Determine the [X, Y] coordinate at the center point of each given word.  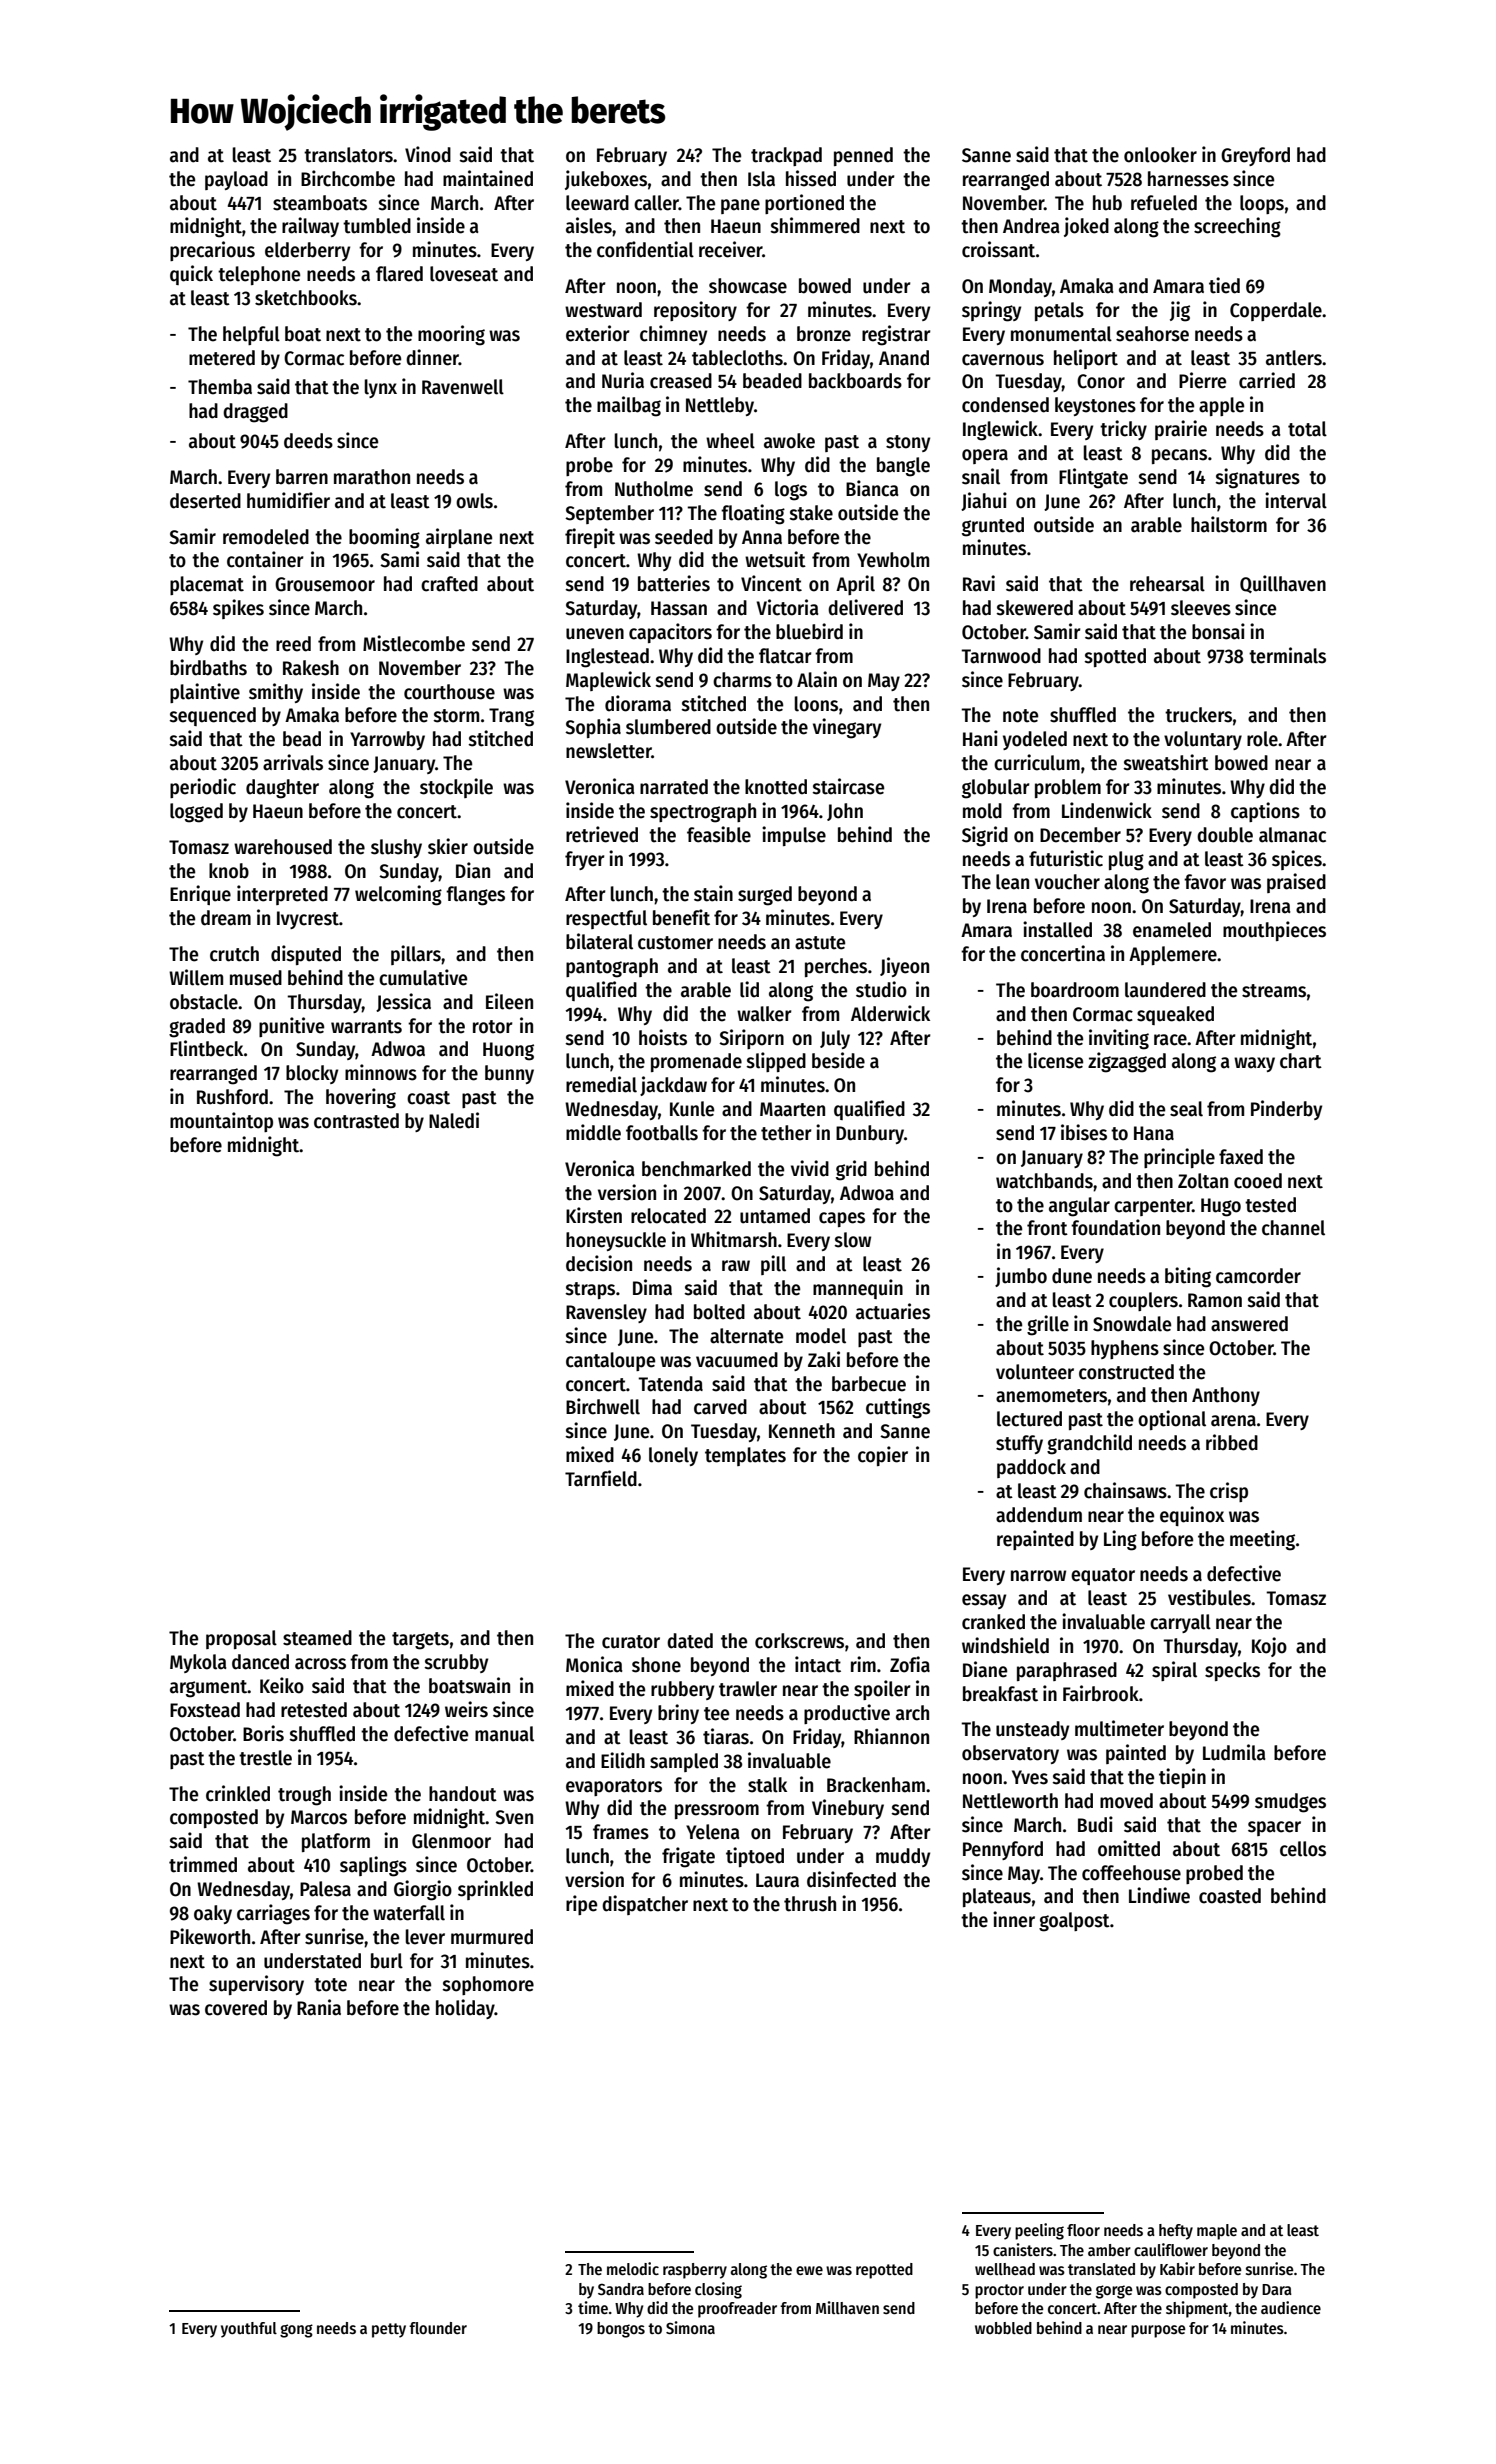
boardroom [1075, 990]
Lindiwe [1159, 1895]
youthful [249, 2330]
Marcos [319, 1817]
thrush [810, 1904]
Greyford [1255, 156]
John [845, 812]
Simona [690, 2327]
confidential [645, 249]
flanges [475, 896]
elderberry [307, 251]
